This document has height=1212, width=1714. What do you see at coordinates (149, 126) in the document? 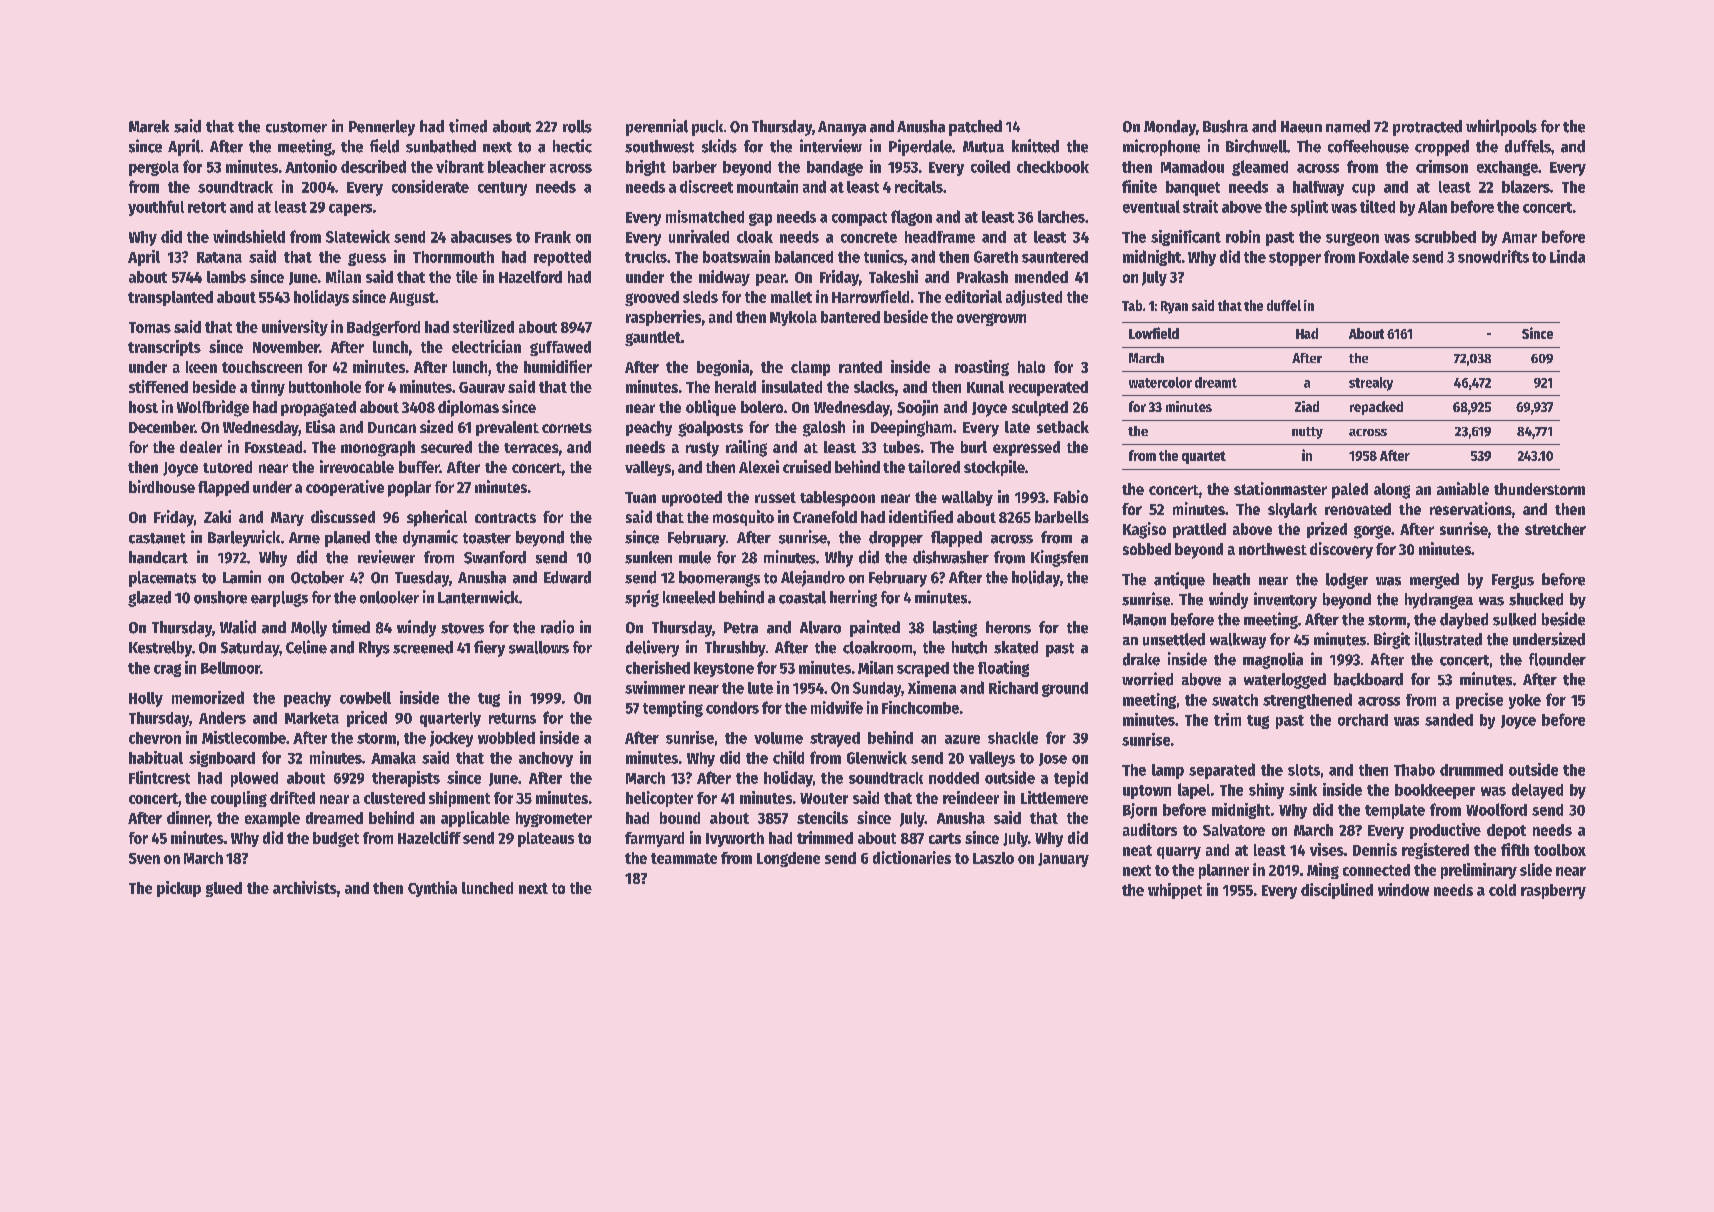
I see `Marek` at bounding box center [149, 126].
